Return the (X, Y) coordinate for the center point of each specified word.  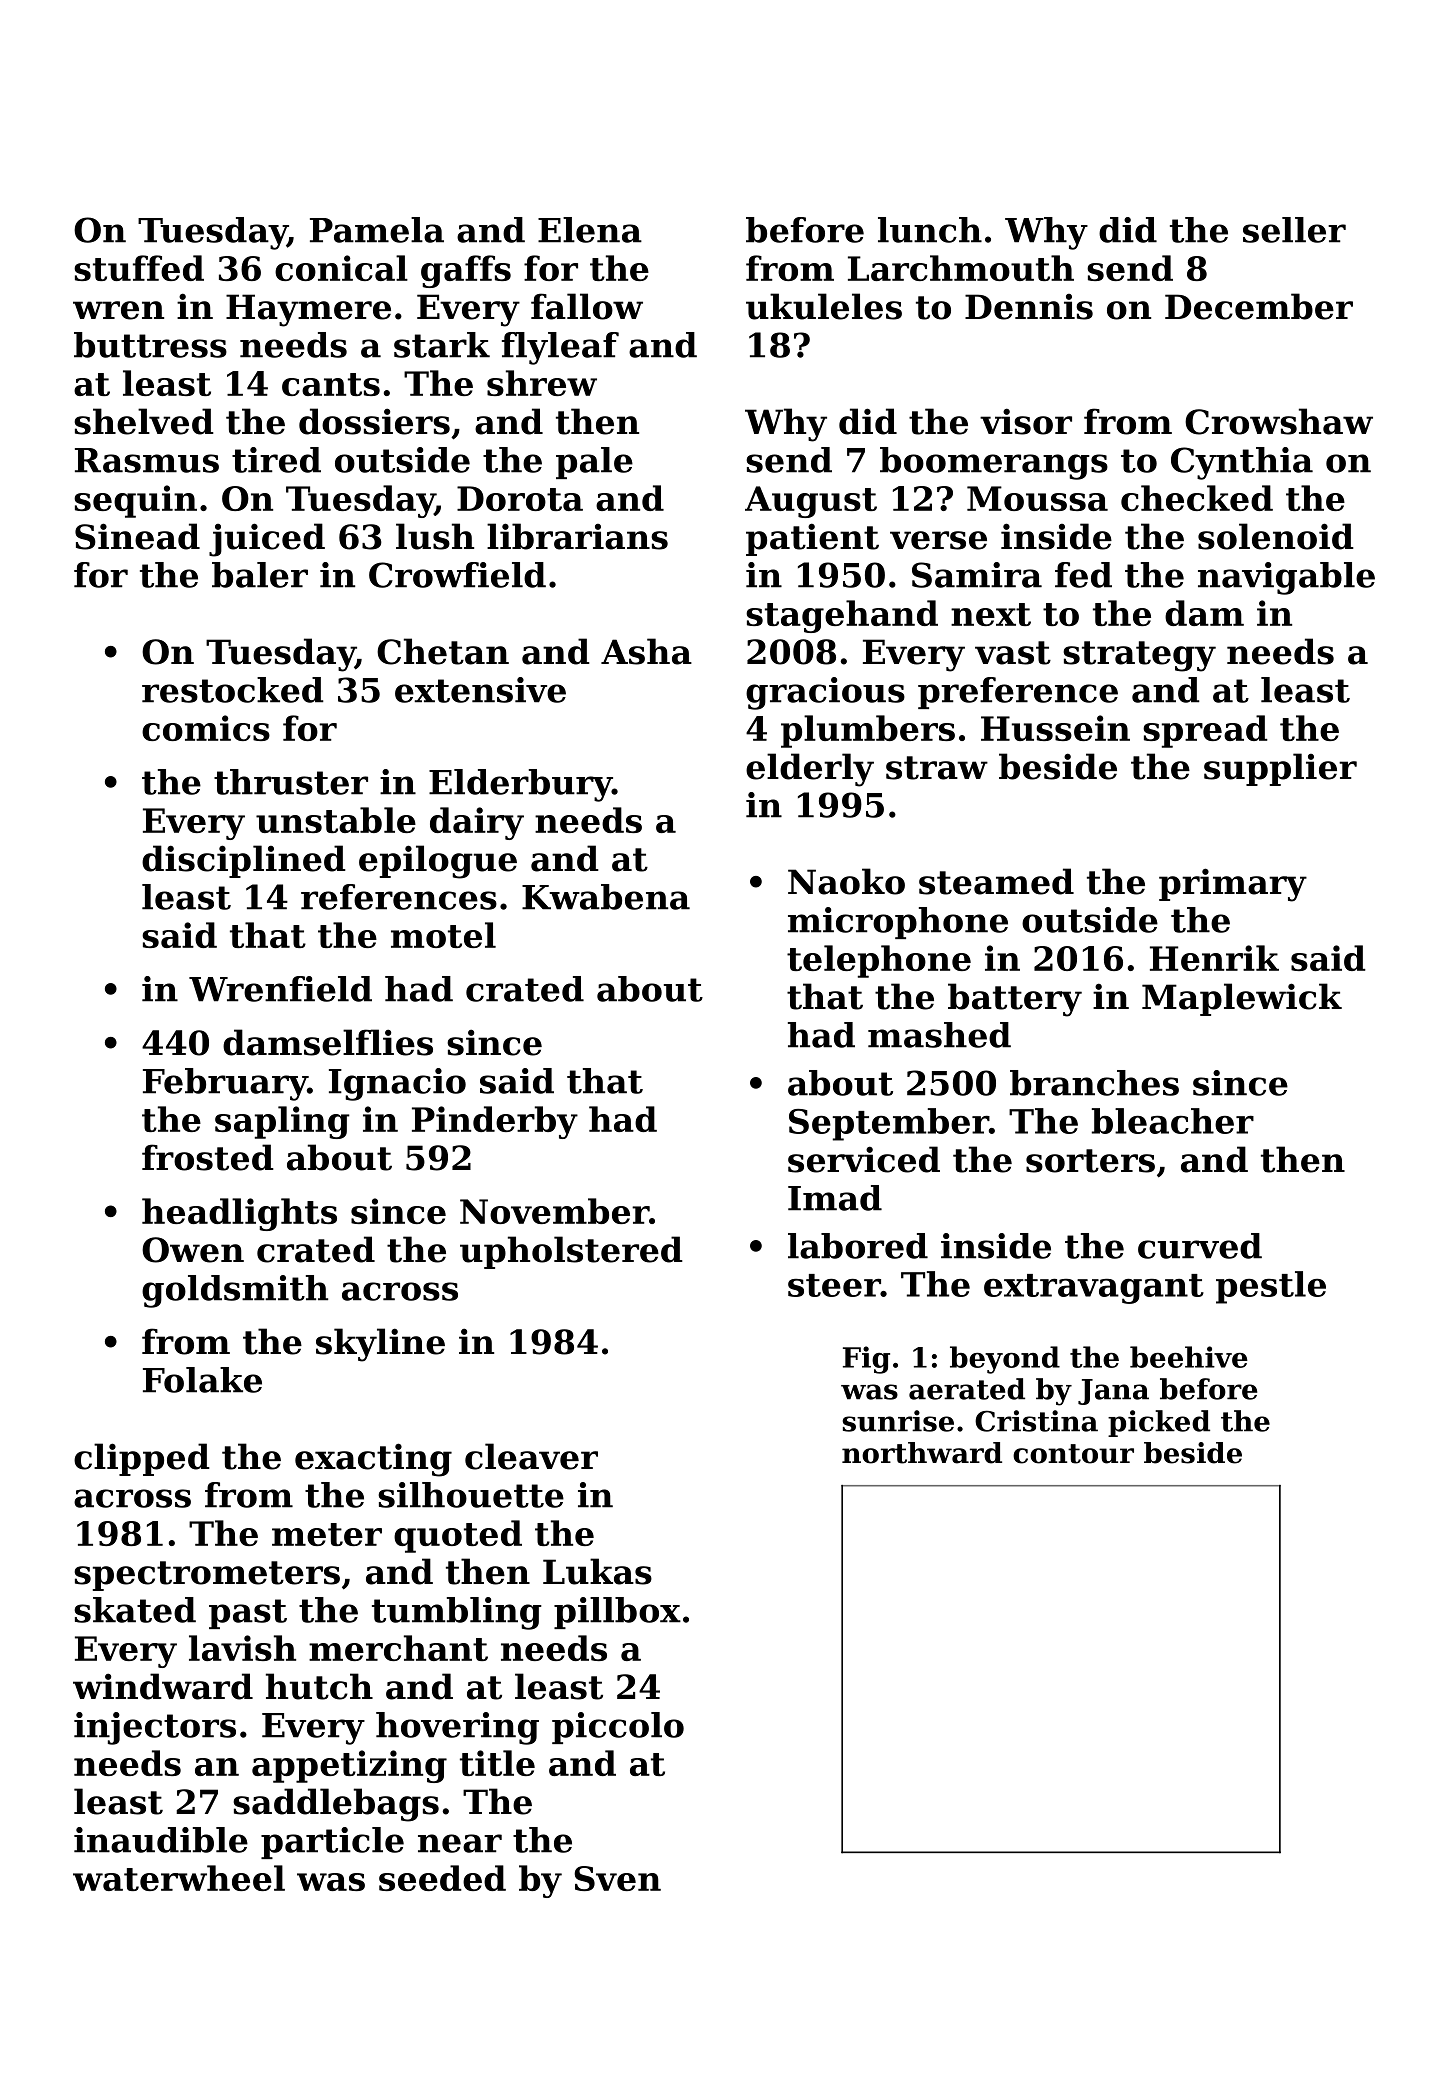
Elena (590, 230)
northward (922, 1453)
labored (858, 1246)
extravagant (1094, 1289)
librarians (577, 536)
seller (1294, 230)
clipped (142, 1459)
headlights (239, 1214)
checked (1197, 498)
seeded (442, 1878)
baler (260, 575)
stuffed (139, 268)
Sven (617, 1878)
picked (1159, 1423)
